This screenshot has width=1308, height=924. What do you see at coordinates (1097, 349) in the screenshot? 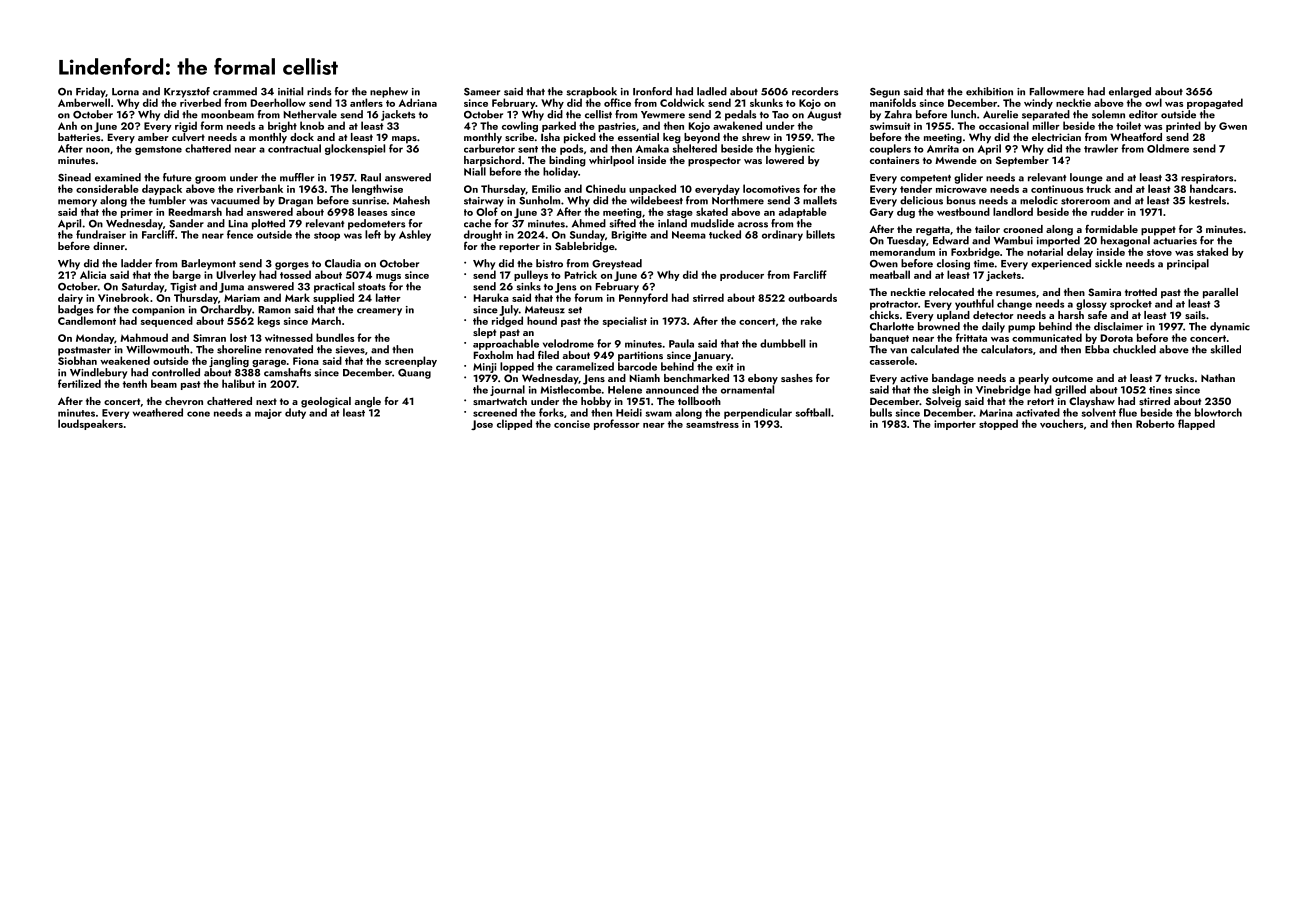
I see `Ebba` at bounding box center [1097, 349].
